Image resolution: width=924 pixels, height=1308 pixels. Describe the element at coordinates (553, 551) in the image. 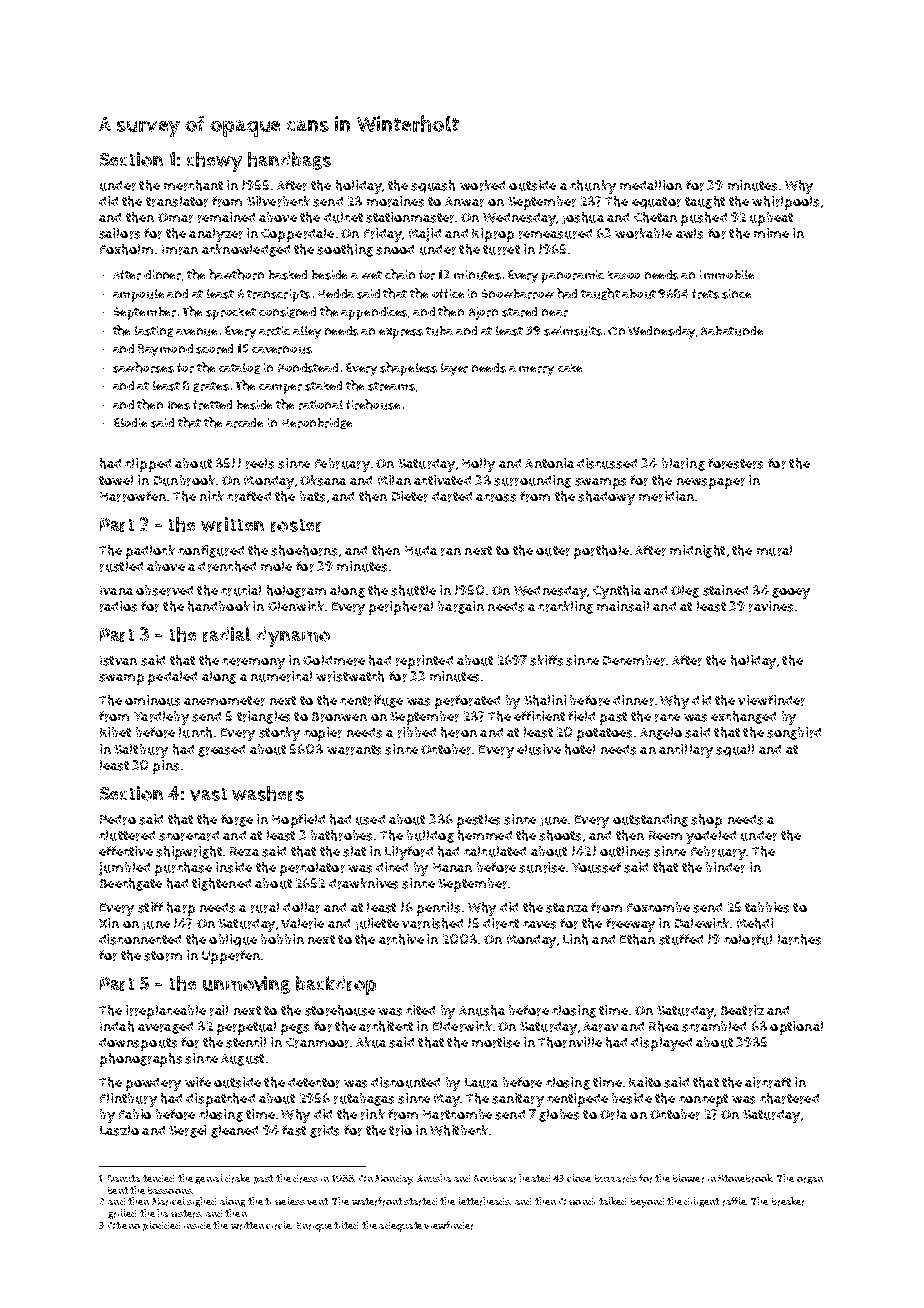

I see `outer` at that location.
